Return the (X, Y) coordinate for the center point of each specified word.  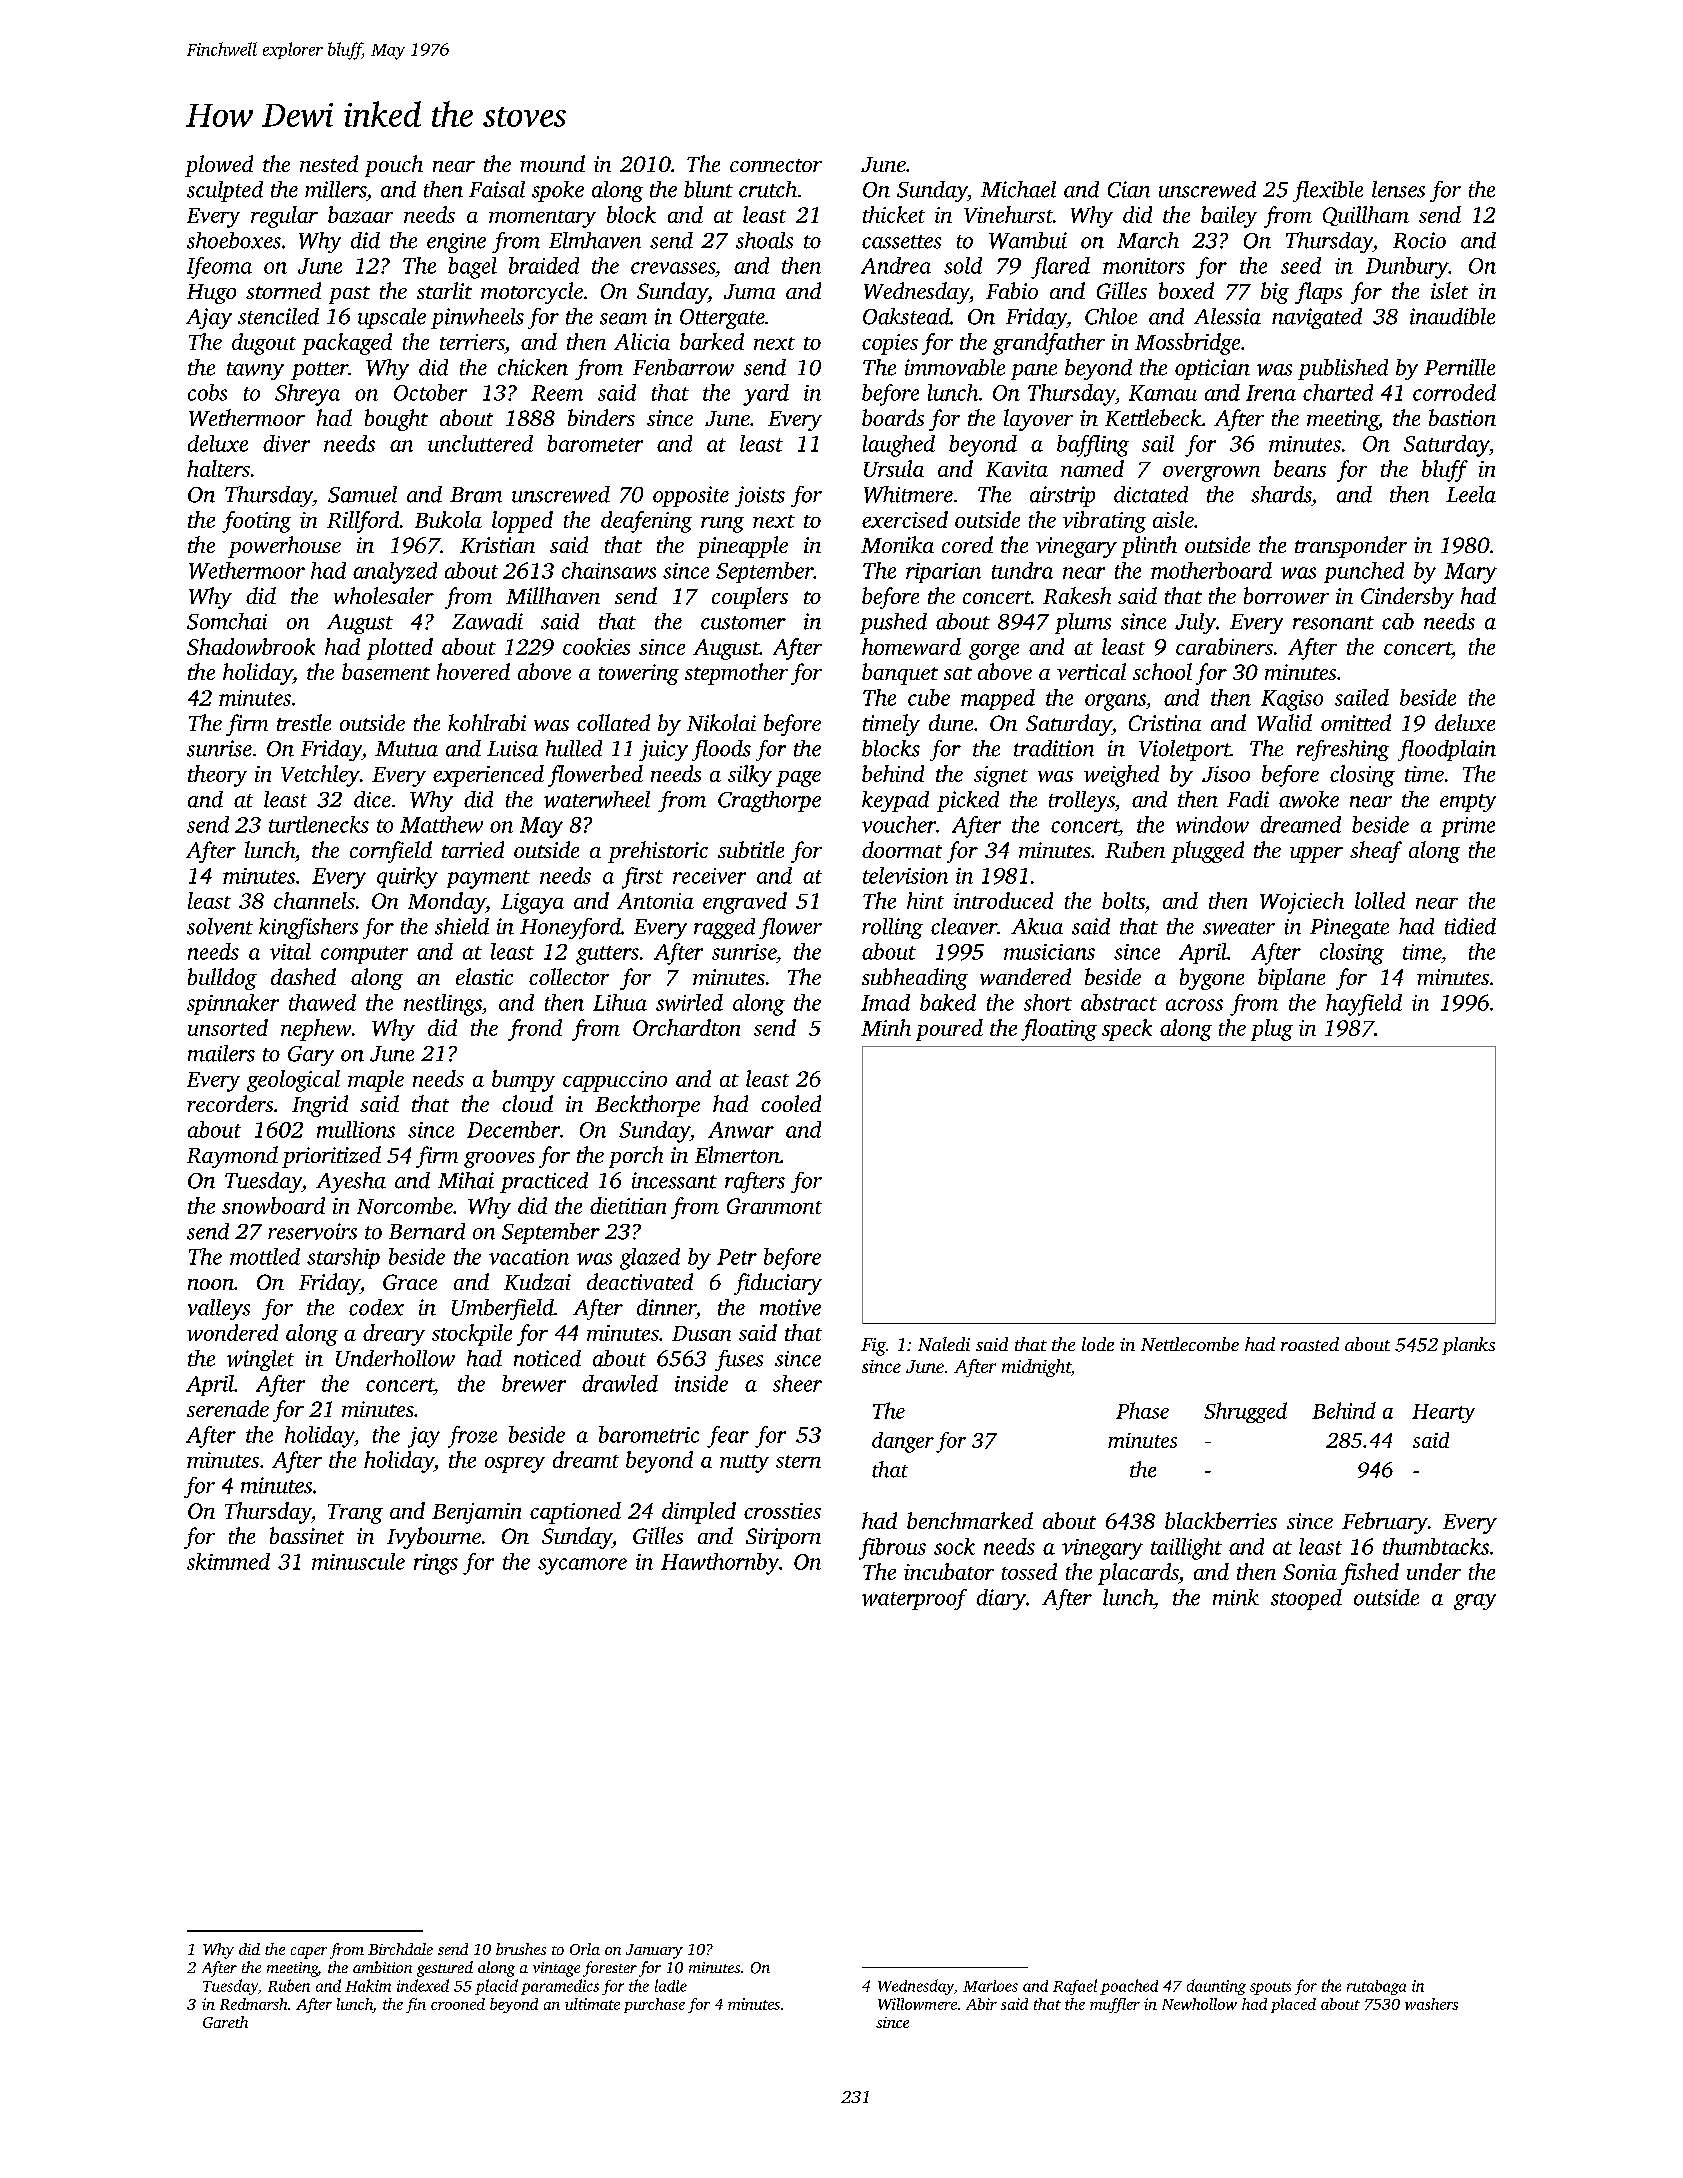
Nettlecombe (1190, 1344)
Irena (1271, 393)
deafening (646, 522)
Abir (981, 2004)
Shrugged (1245, 1412)
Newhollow (1199, 2004)
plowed (219, 166)
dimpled (699, 1513)
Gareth (225, 2022)
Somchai (227, 621)
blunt (708, 189)
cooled (791, 1103)
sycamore (582, 1566)
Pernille (1459, 367)
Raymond (232, 1157)
